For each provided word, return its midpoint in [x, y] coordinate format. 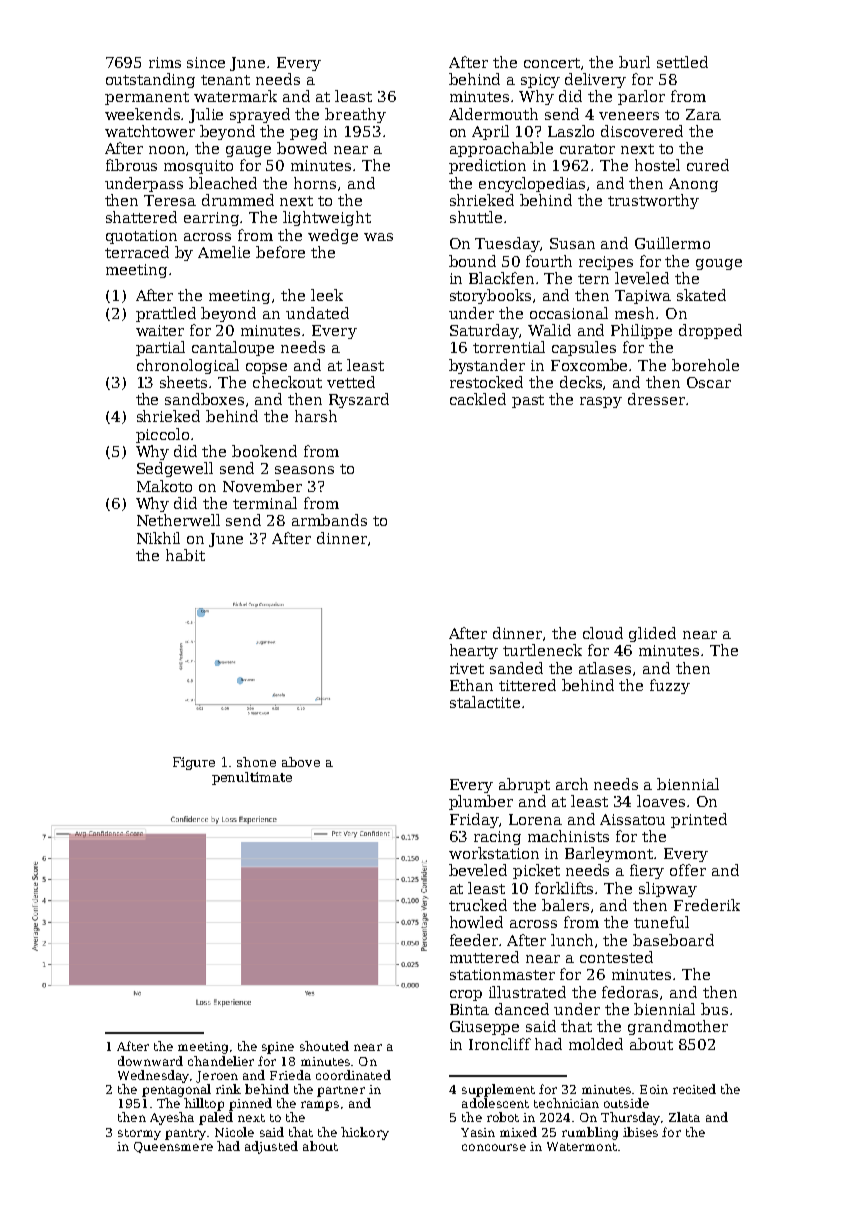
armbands [329, 520]
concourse [494, 1147]
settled [682, 62]
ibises [640, 1132]
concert [552, 63]
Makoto [164, 486]
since [206, 62]
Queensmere [173, 1147]
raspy [601, 402]
